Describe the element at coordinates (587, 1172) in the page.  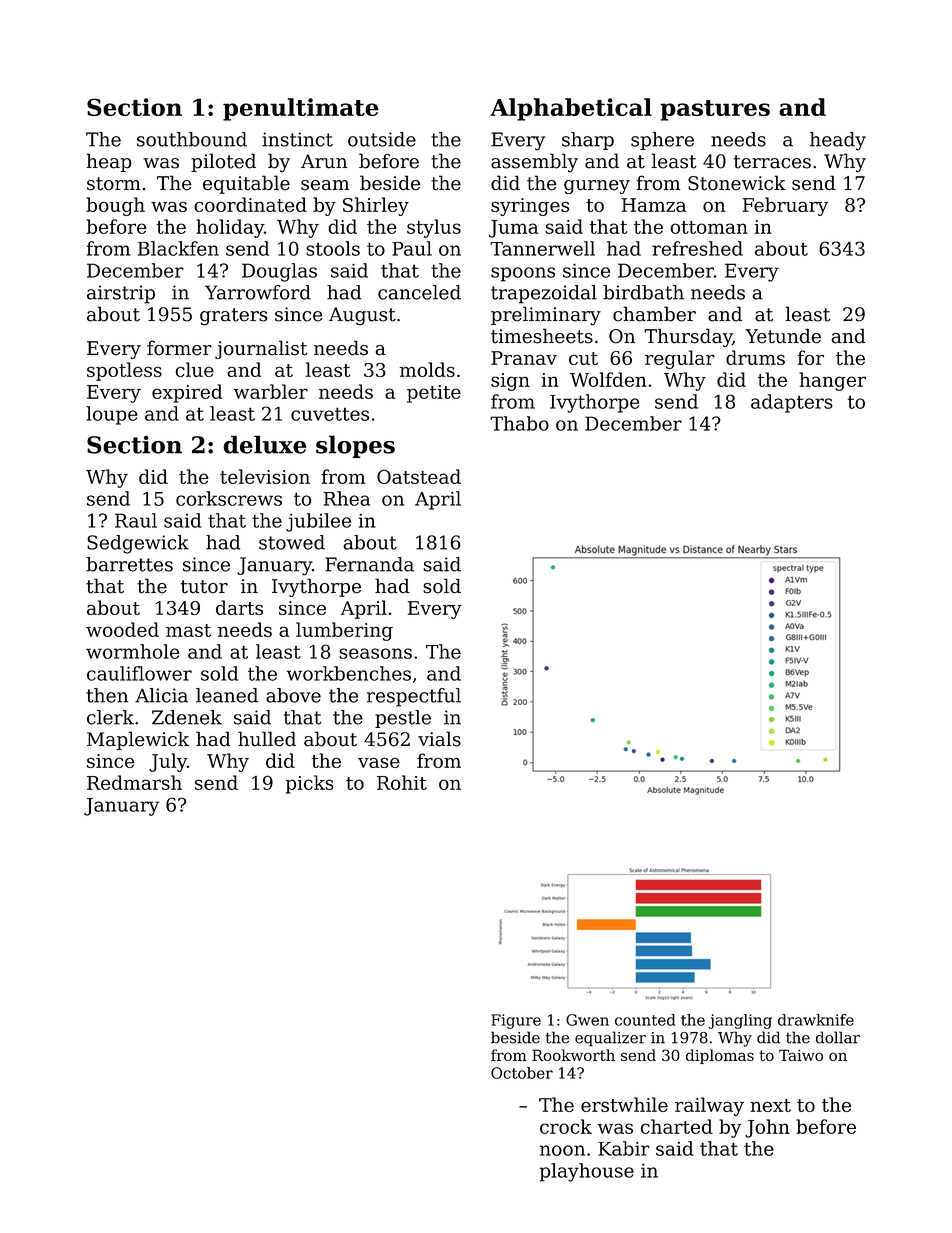
I see `playhouse` at that location.
